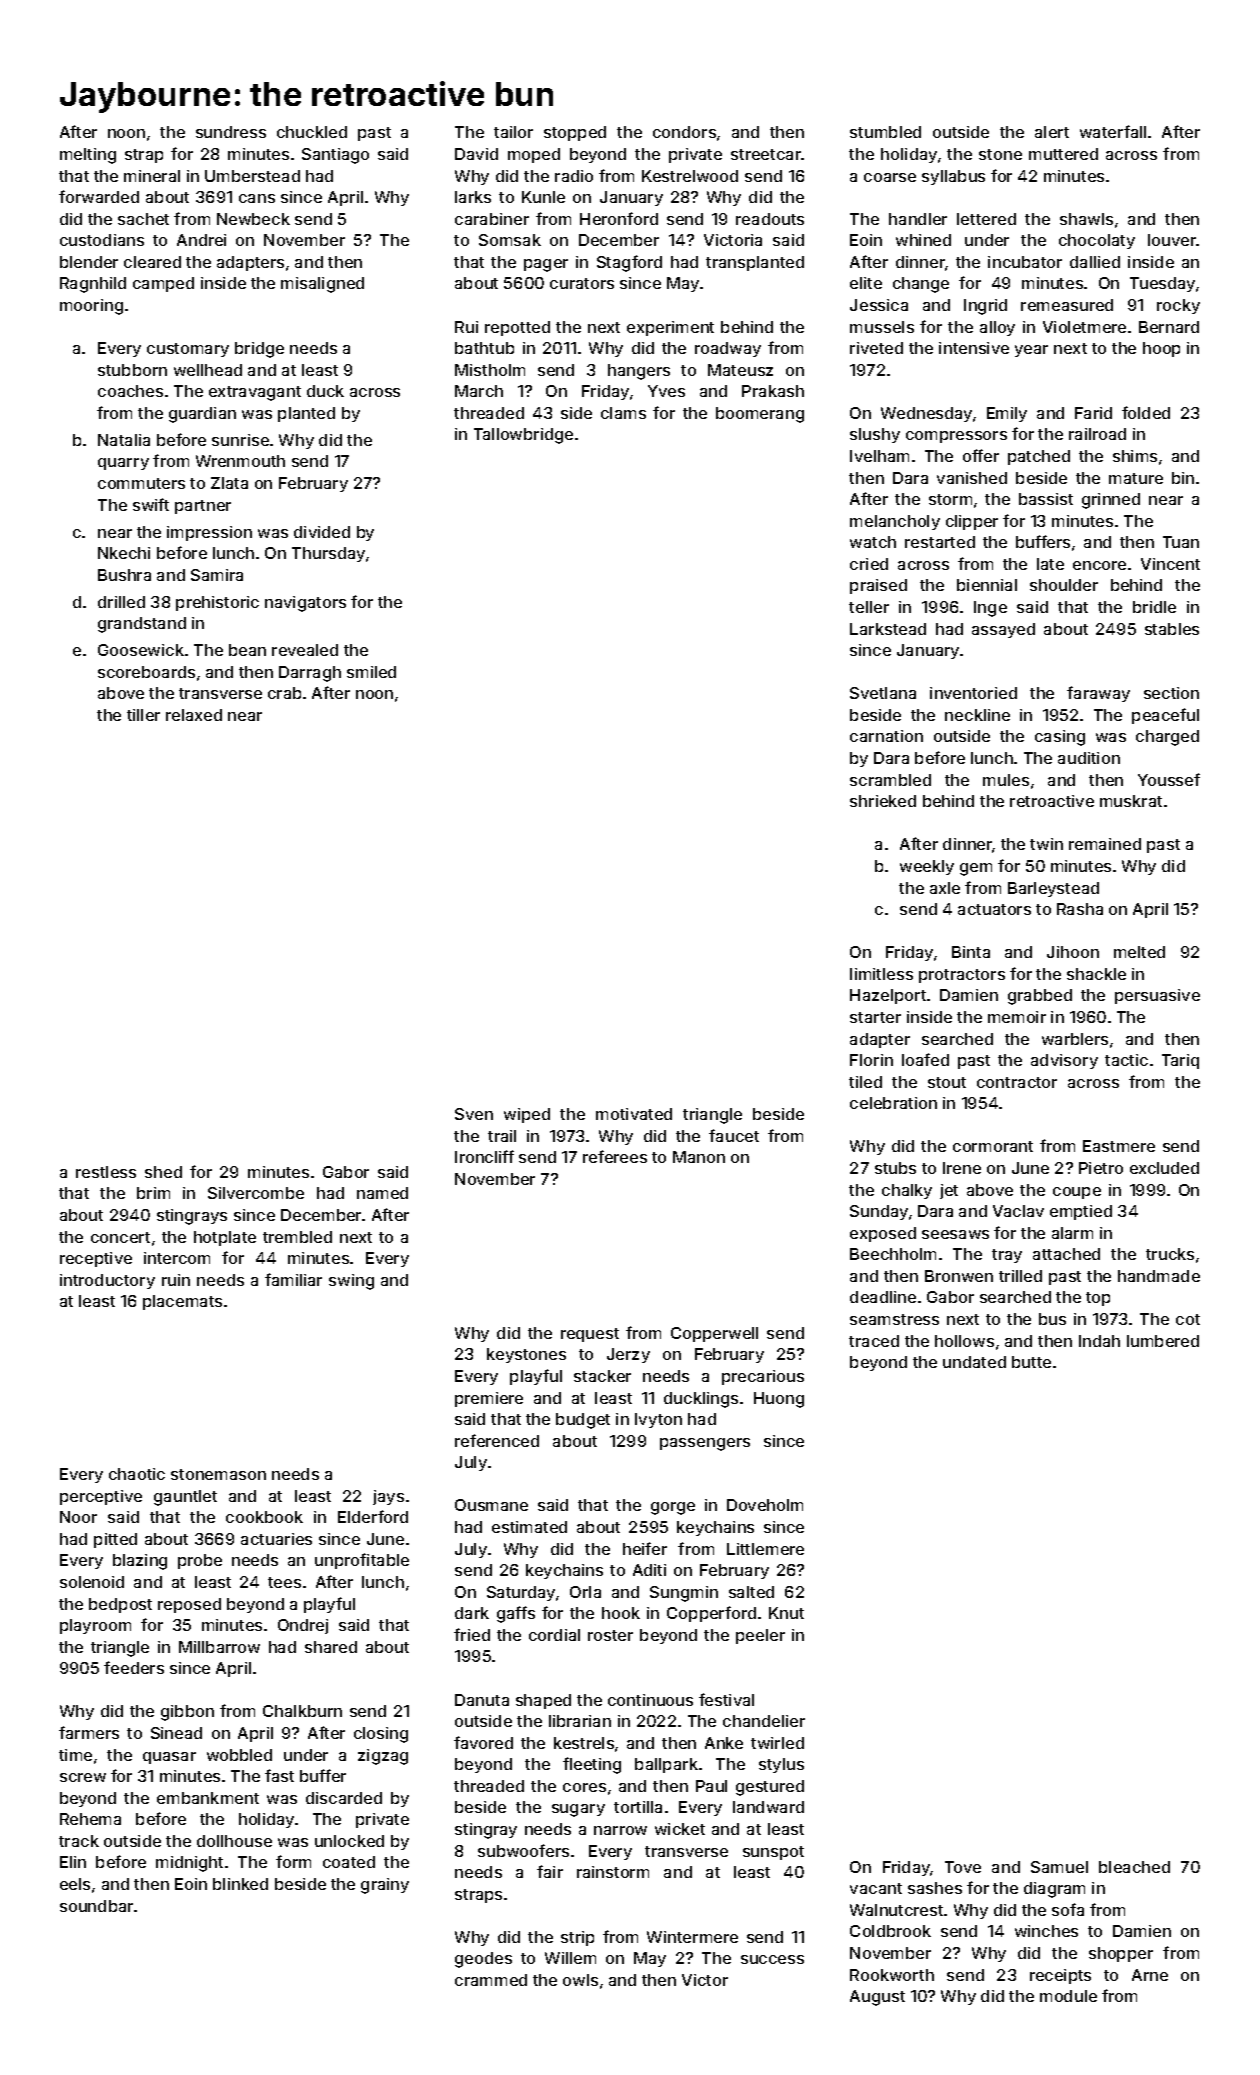  I want to click on crammed, so click(491, 1980).
